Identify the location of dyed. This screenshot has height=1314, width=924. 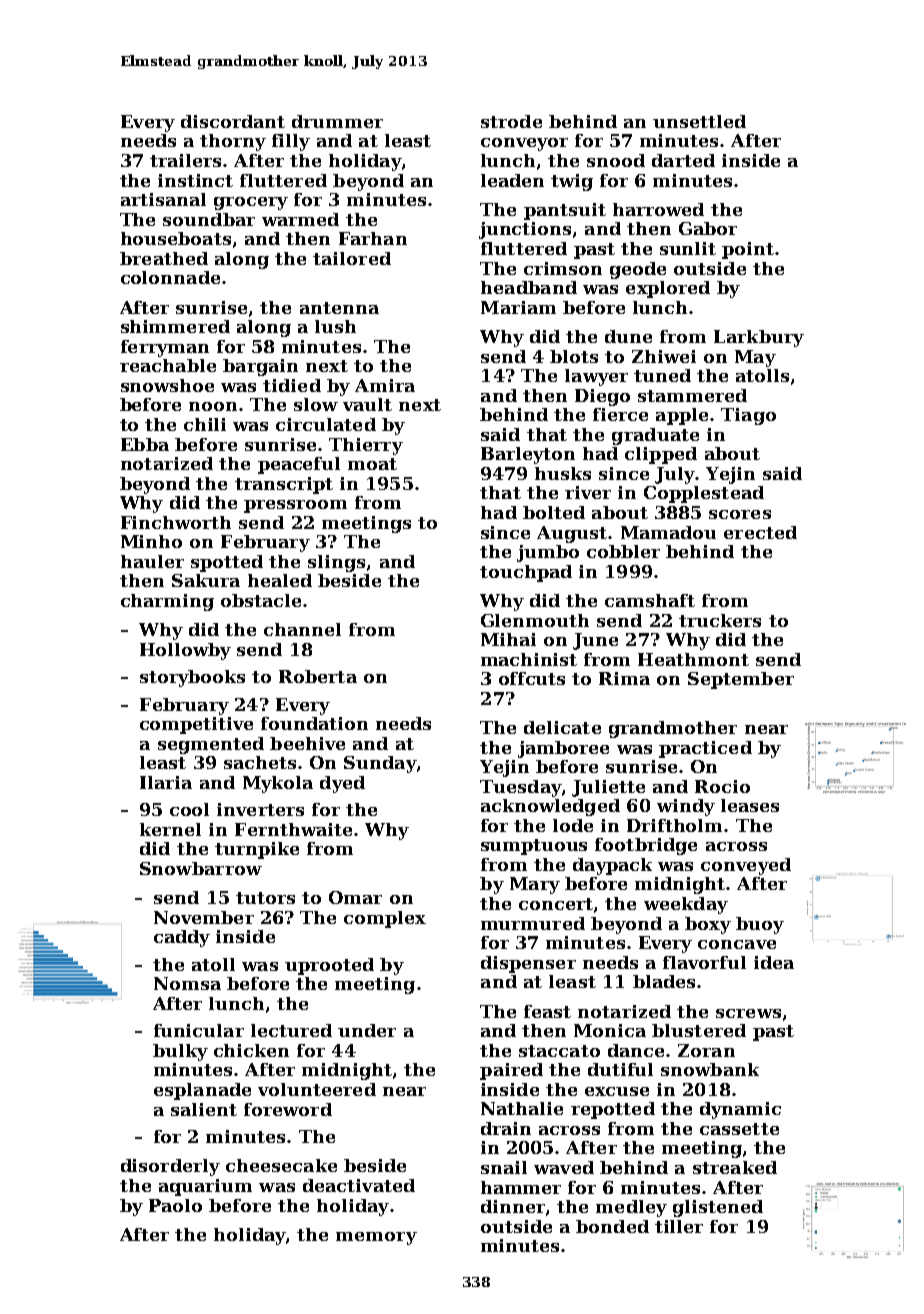
(342, 784).
